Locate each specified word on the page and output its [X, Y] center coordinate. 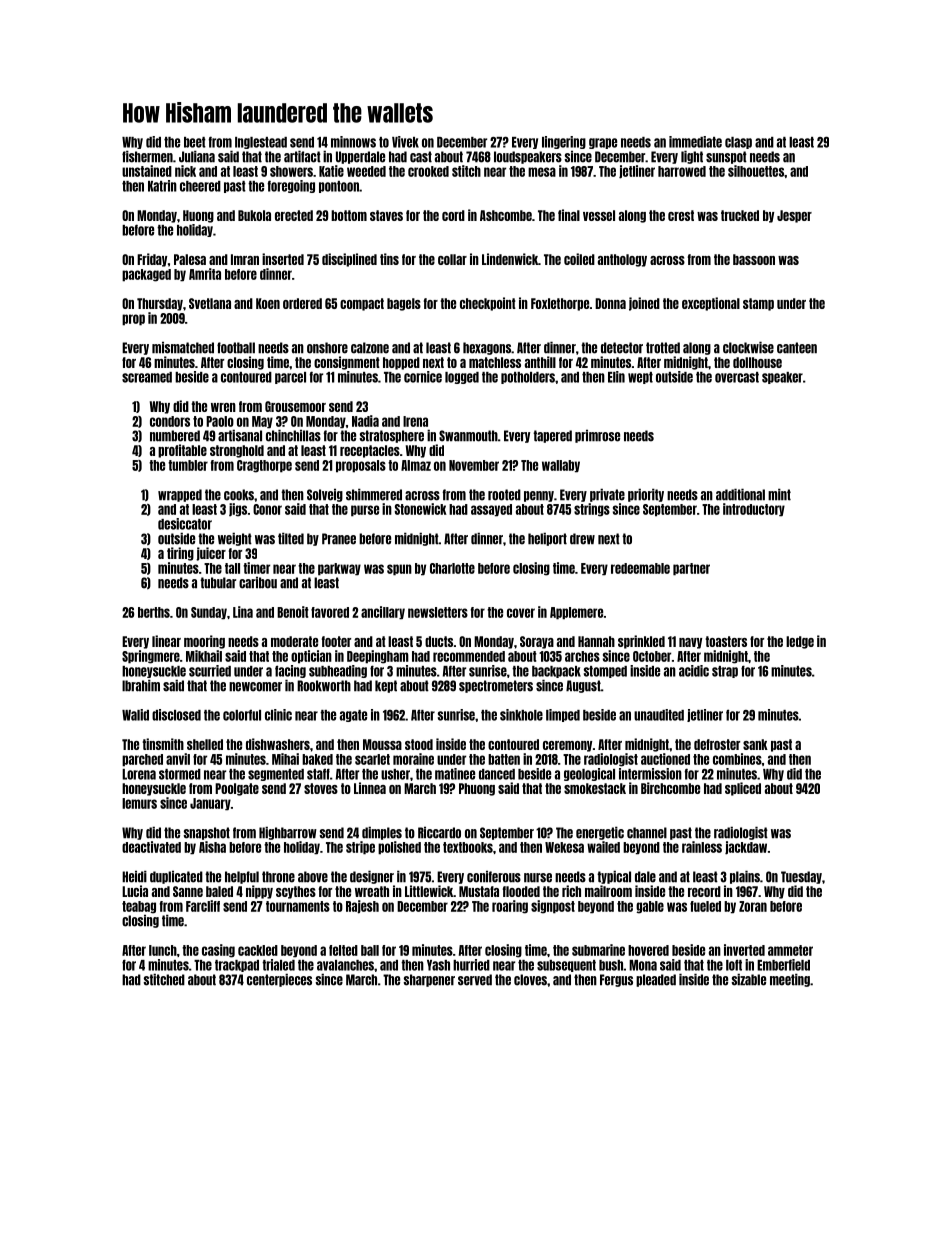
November [474, 465]
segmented [276, 775]
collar [452, 259]
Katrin [162, 186]
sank [755, 744]
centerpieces [279, 980]
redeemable [640, 568]
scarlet [372, 759]
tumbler [188, 465]
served [475, 980]
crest [681, 215]
